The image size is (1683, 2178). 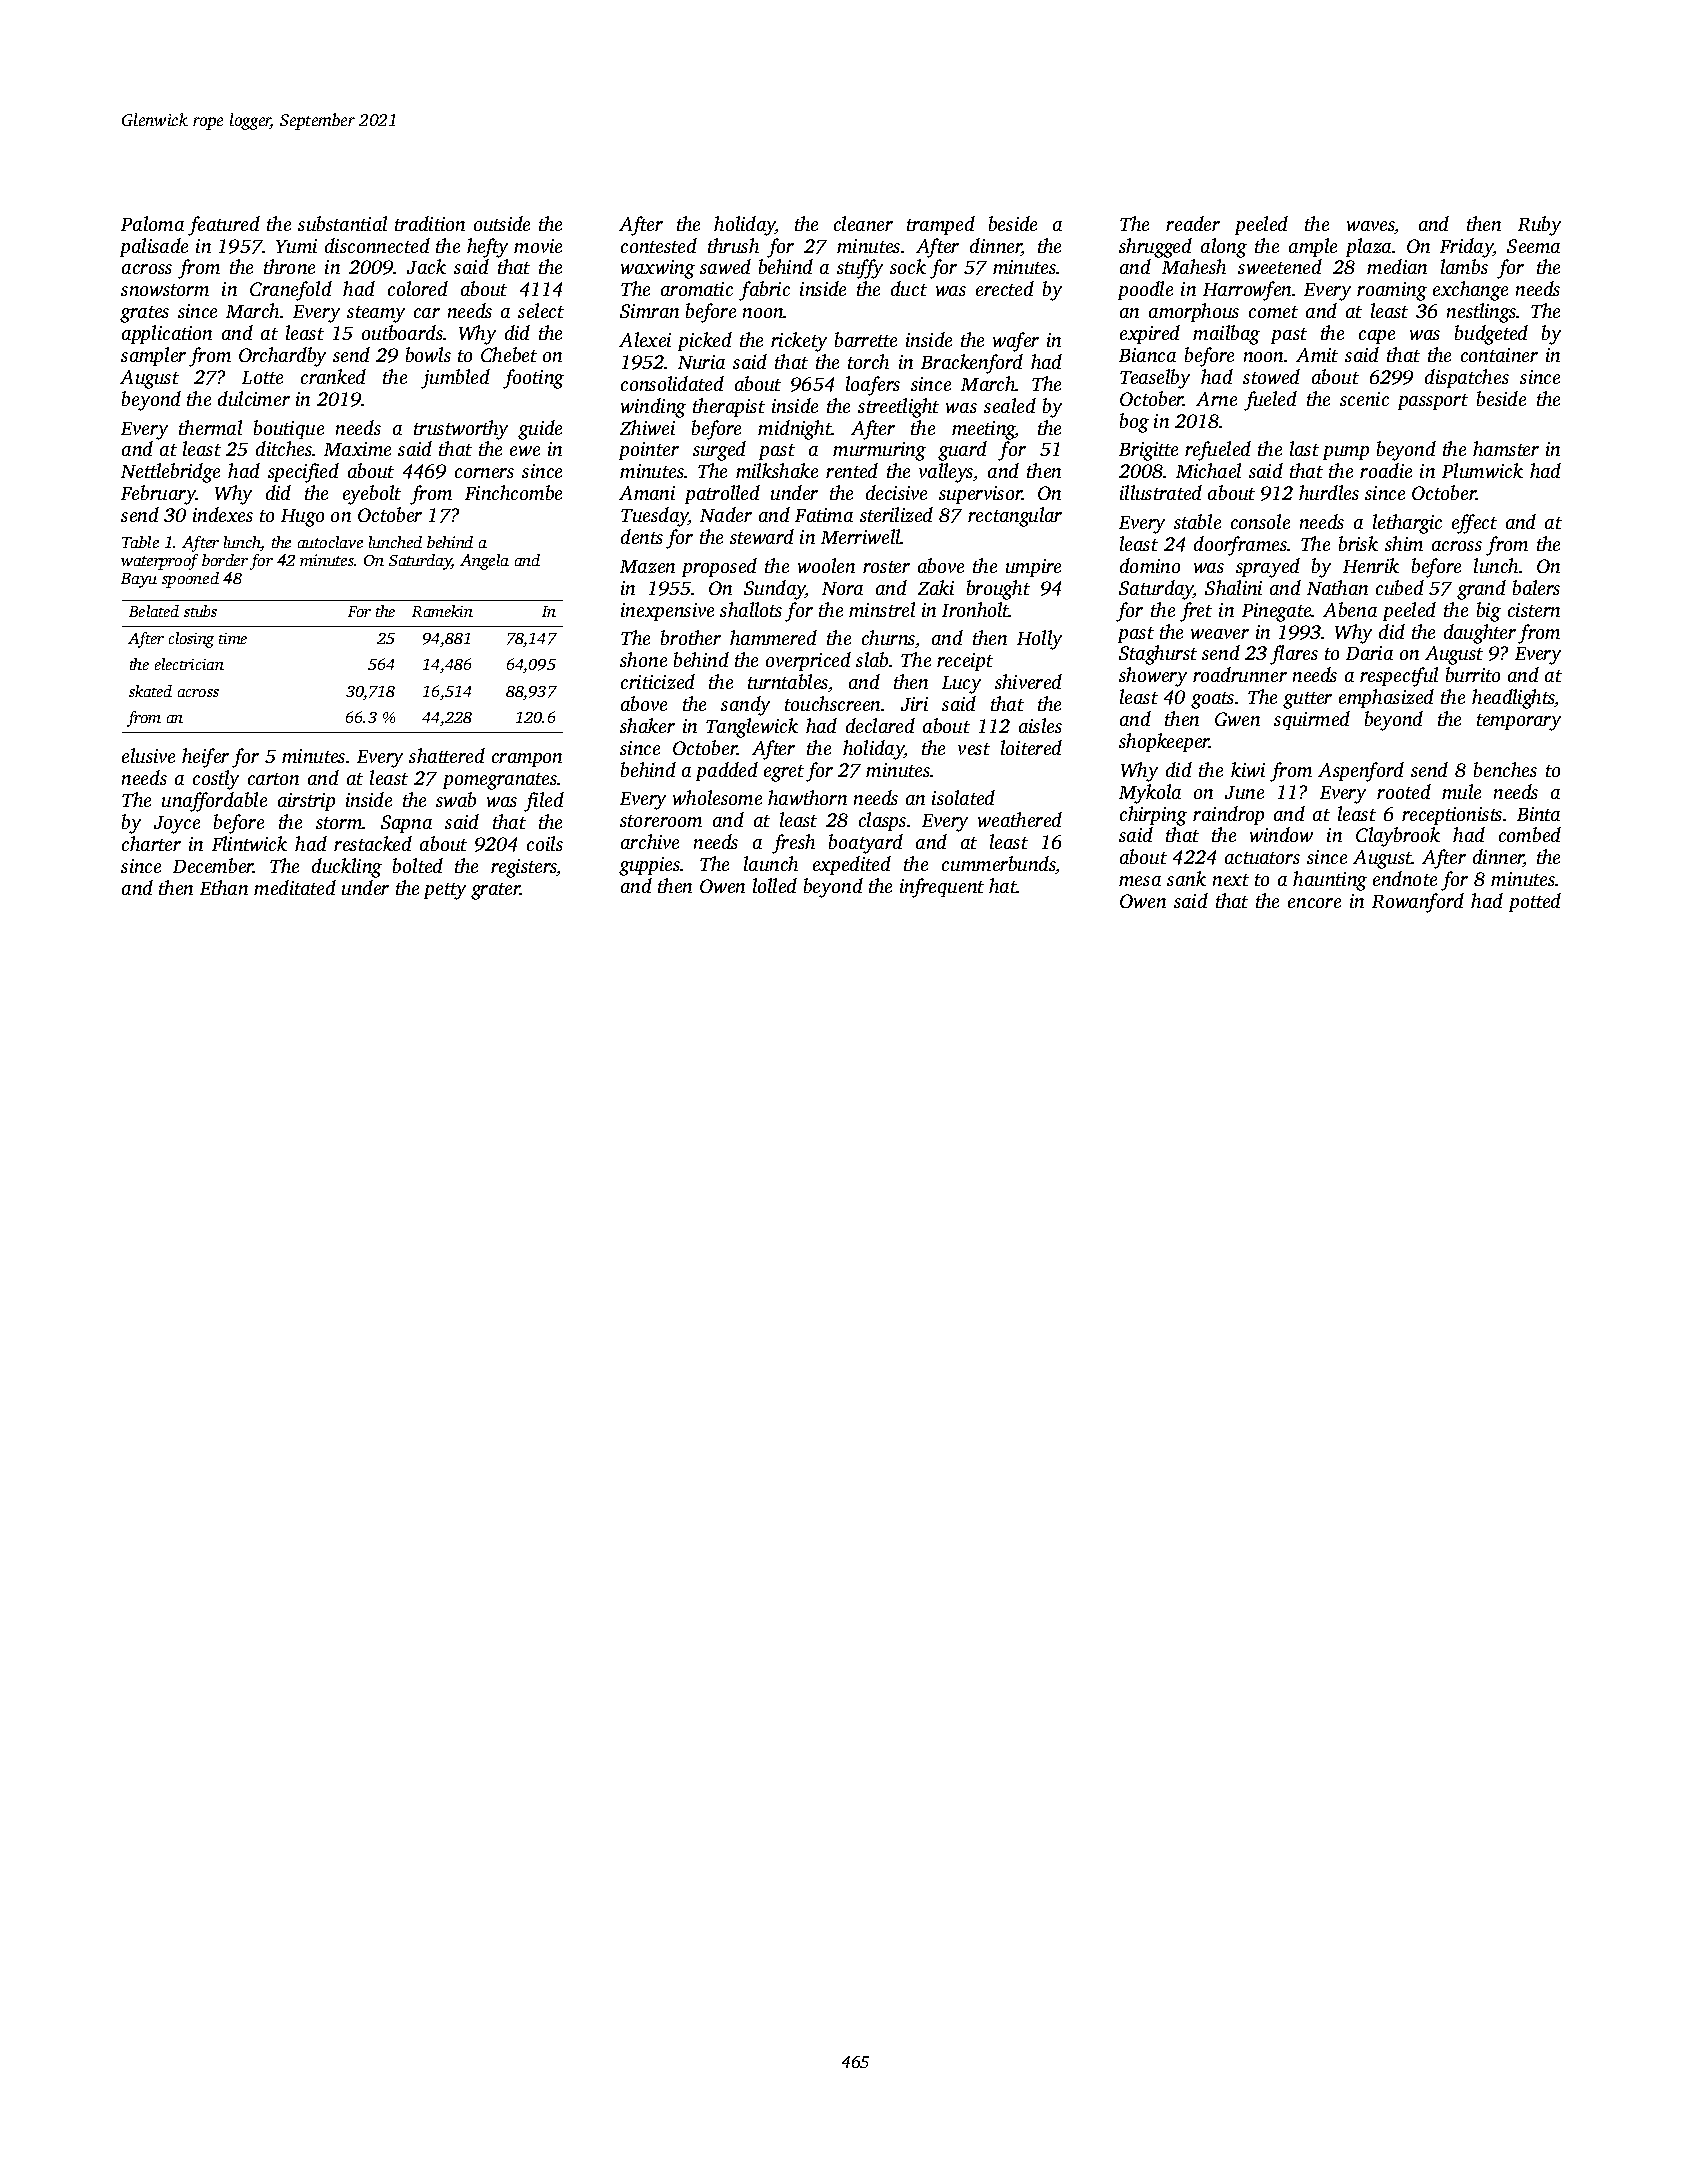 I want to click on carton, so click(x=273, y=779).
